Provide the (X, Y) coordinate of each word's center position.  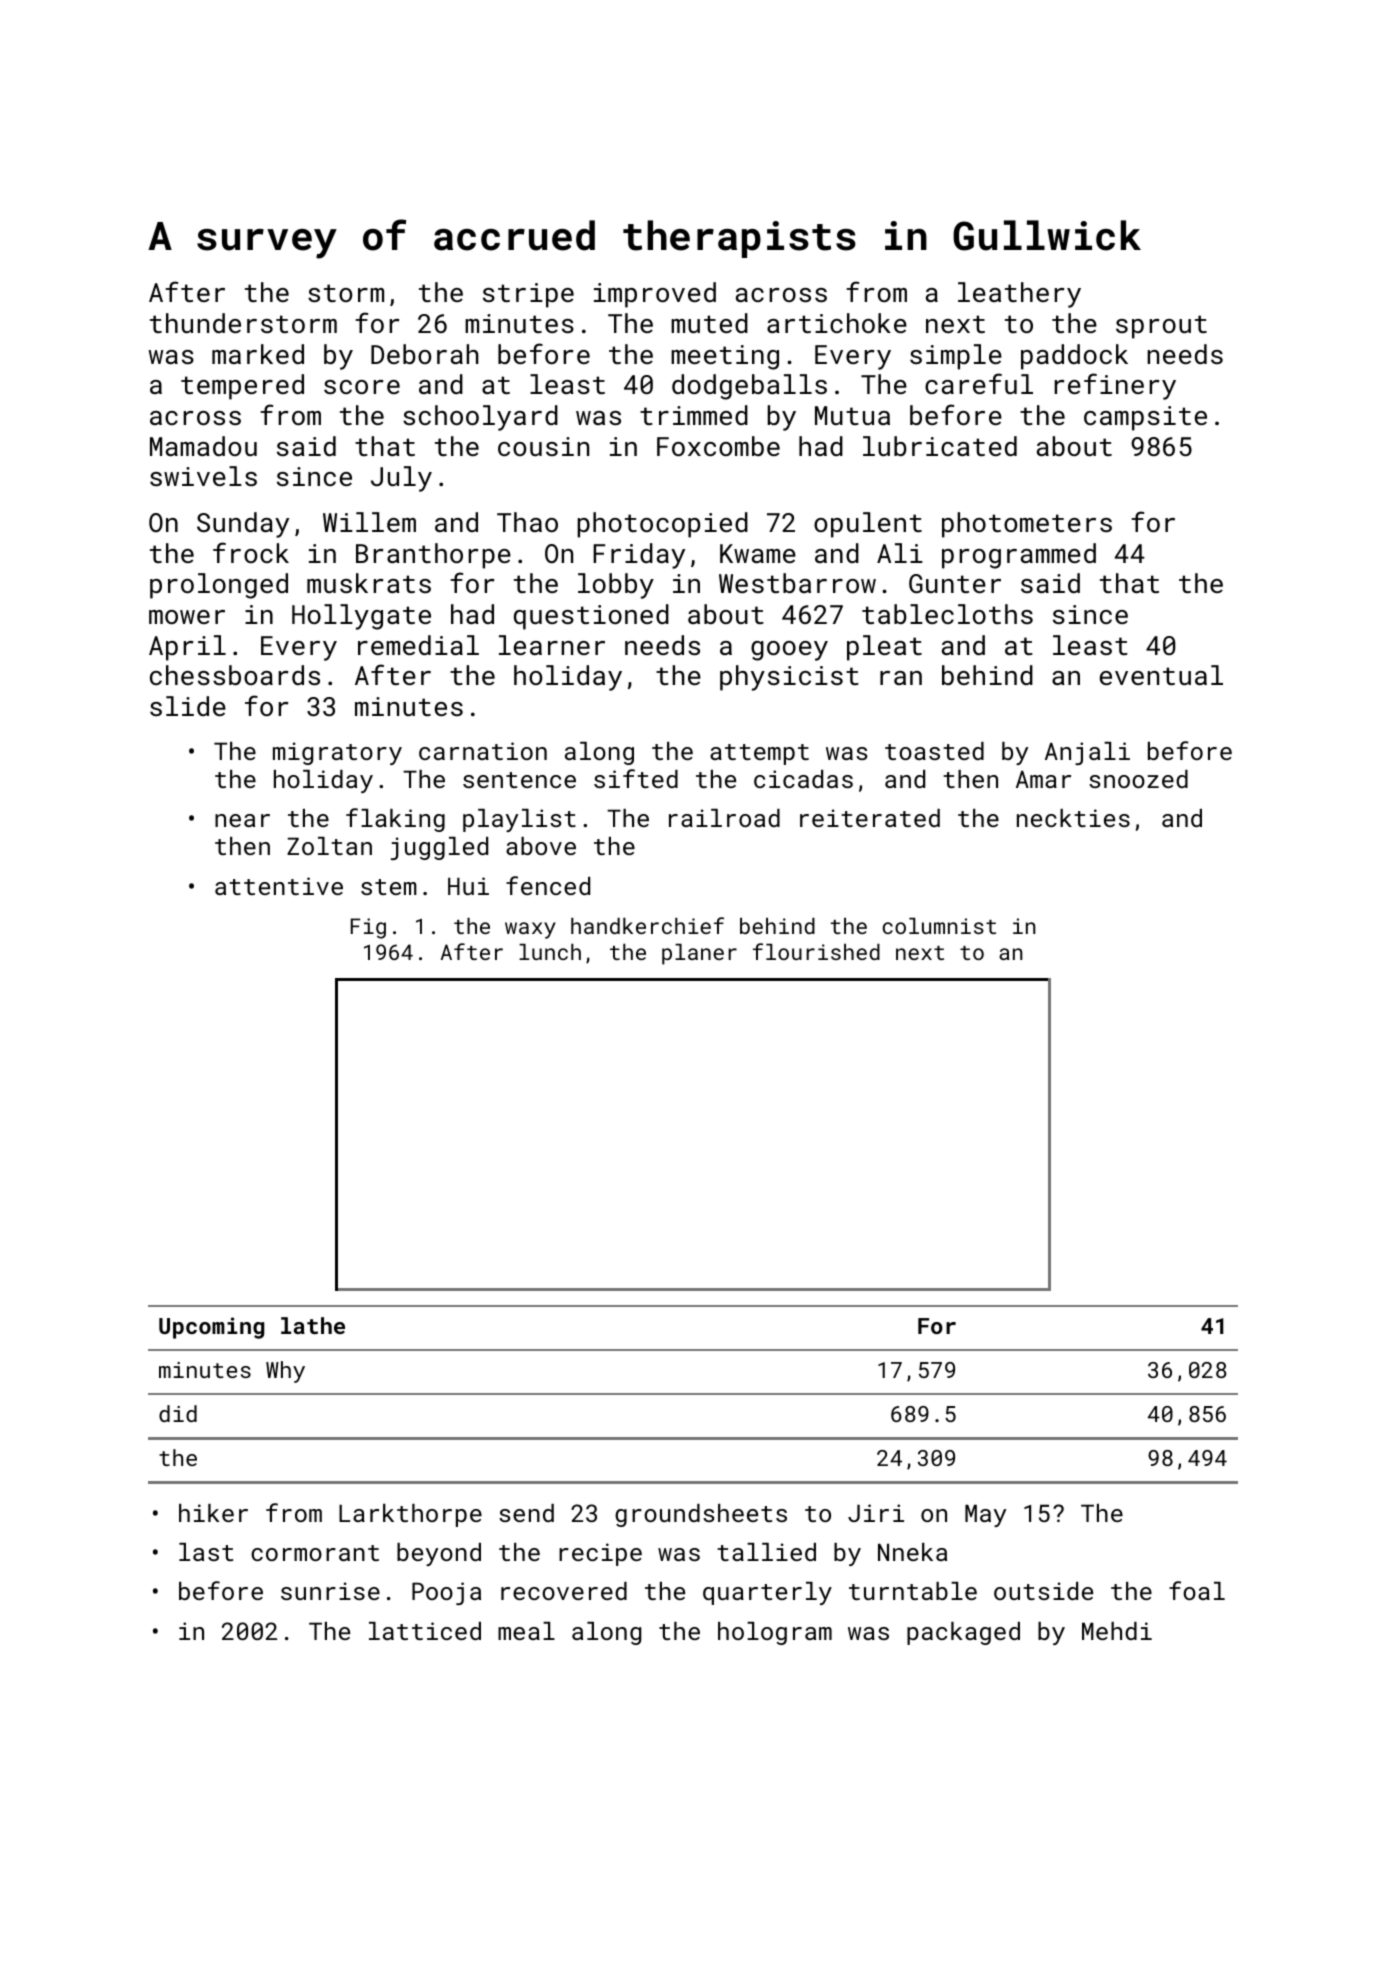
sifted (636, 778)
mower (187, 617)
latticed (425, 1631)
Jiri (876, 1513)
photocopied (662, 525)
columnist (939, 926)
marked (258, 354)
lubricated (940, 446)
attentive (279, 886)
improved (655, 295)
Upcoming (211, 1328)
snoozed (1138, 779)
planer (699, 954)
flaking (395, 820)
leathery (1019, 295)
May (985, 1515)
